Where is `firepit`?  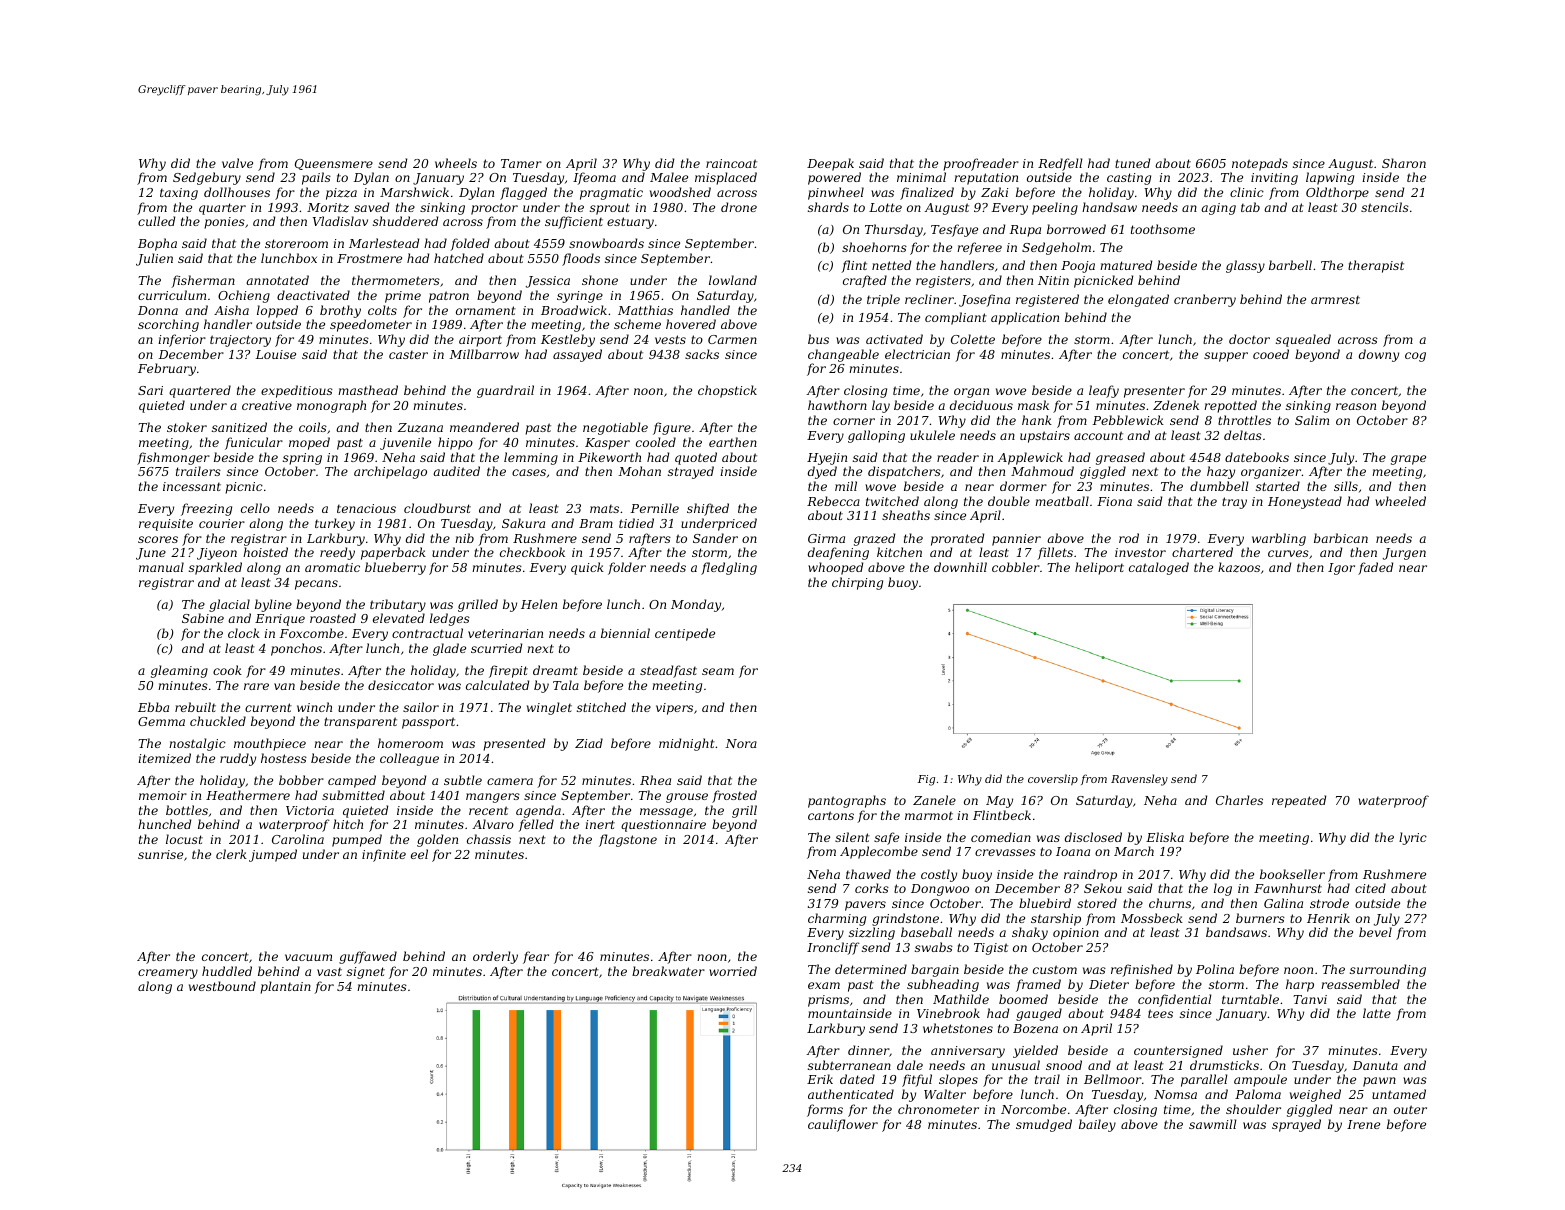 firepit is located at coordinates (508, 671).
